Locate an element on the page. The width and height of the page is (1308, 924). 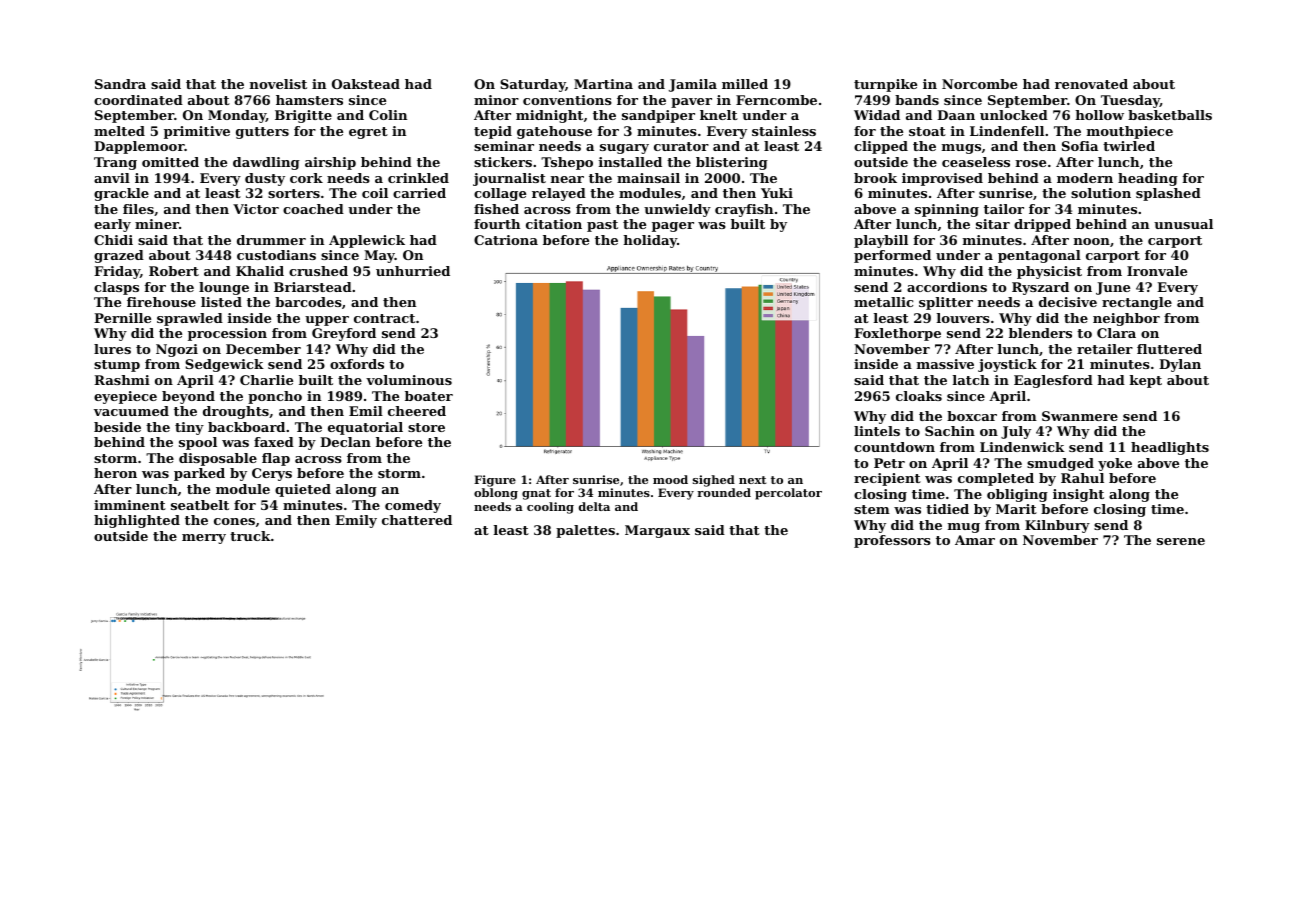
mugs is located at coordinates (961, 149).
